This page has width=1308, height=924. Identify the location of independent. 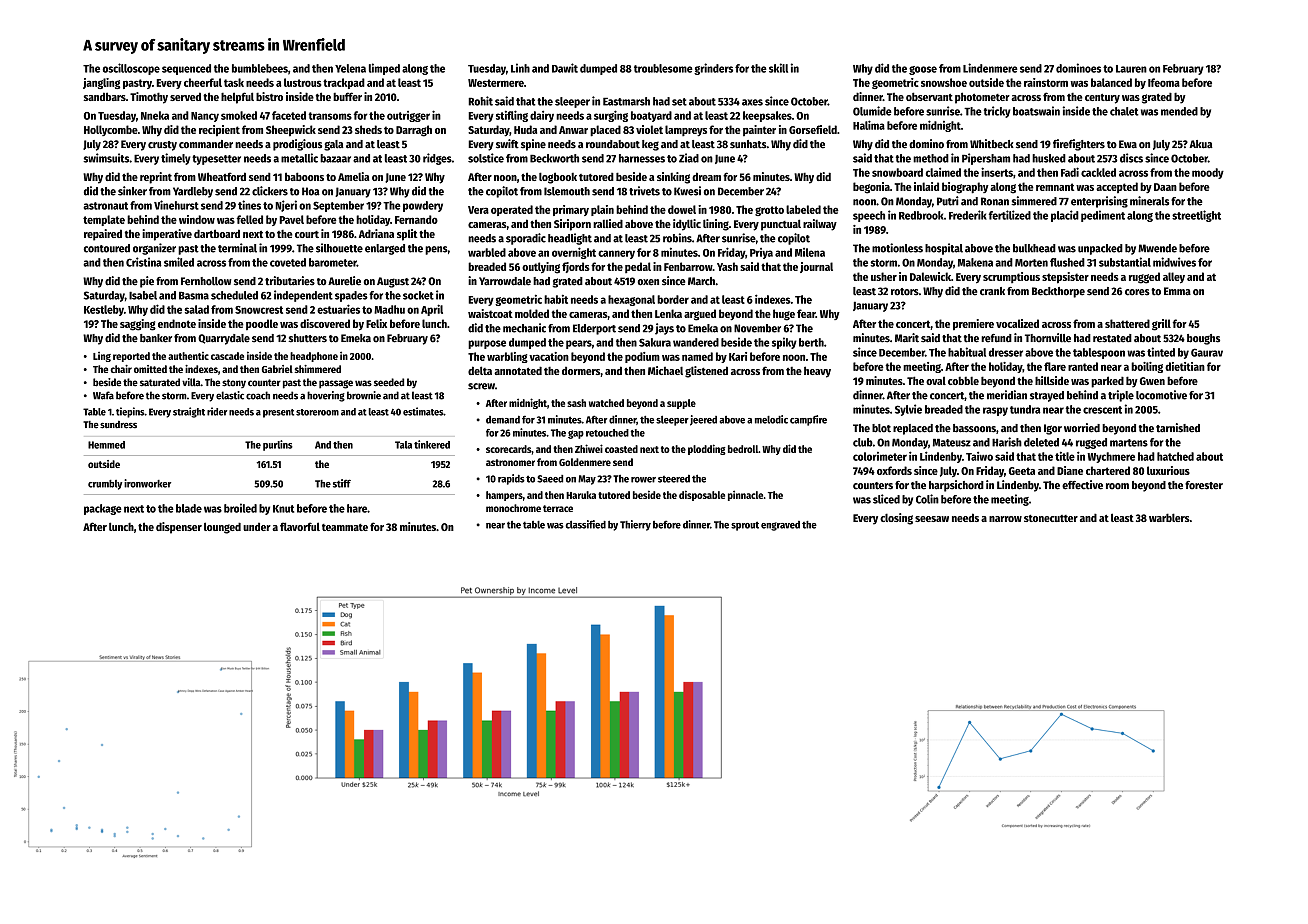
(303, 296).
